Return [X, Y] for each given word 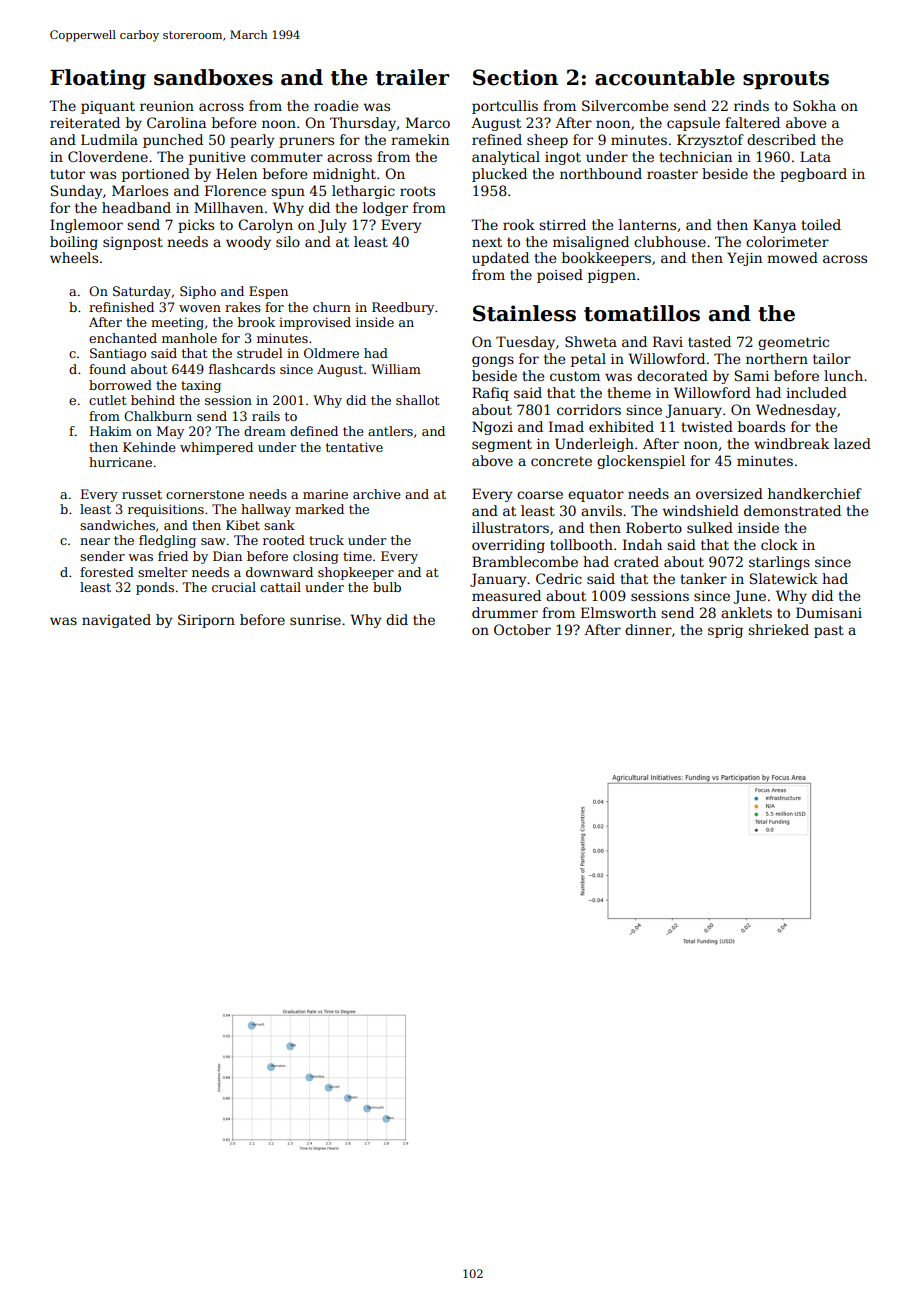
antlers [390, 431]
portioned [156, 175]
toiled [821, 224]
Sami [752, 375]
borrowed [120, 385]
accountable [665, 77]
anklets [746, 612]
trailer [412, 77]
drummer [505, 612]
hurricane [120, 462]
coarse [540, 495]
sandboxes [213, 77]
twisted [707, 426]
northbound [601, 173]
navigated [116, 621]
